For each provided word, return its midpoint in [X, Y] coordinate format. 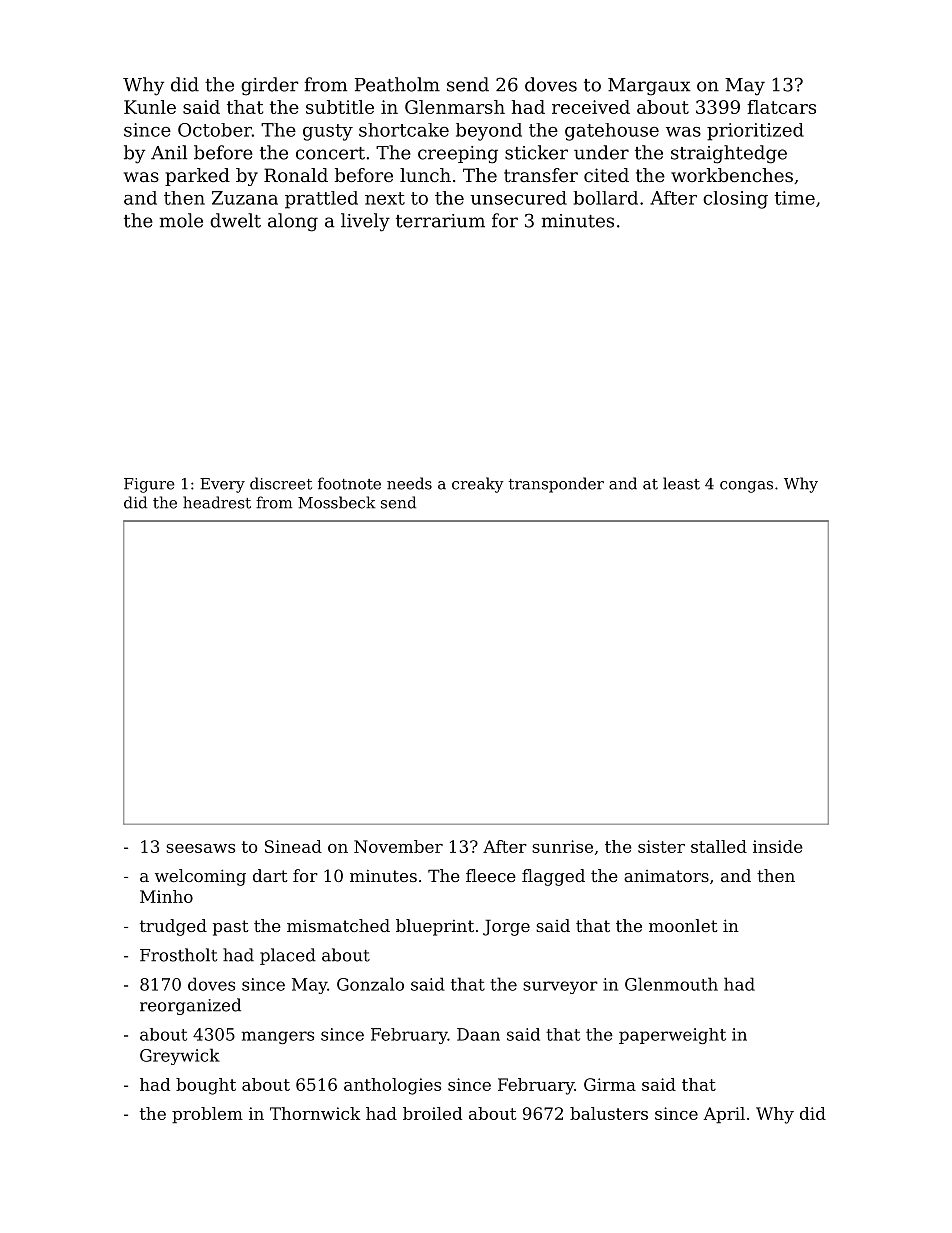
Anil [169, 152]
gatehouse [612, 132]
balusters [609, 1113]
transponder [556, 485]
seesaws [200, 848]
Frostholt [178, 955]
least [681, 483]
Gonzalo [370, 984]
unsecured [518, 198]
